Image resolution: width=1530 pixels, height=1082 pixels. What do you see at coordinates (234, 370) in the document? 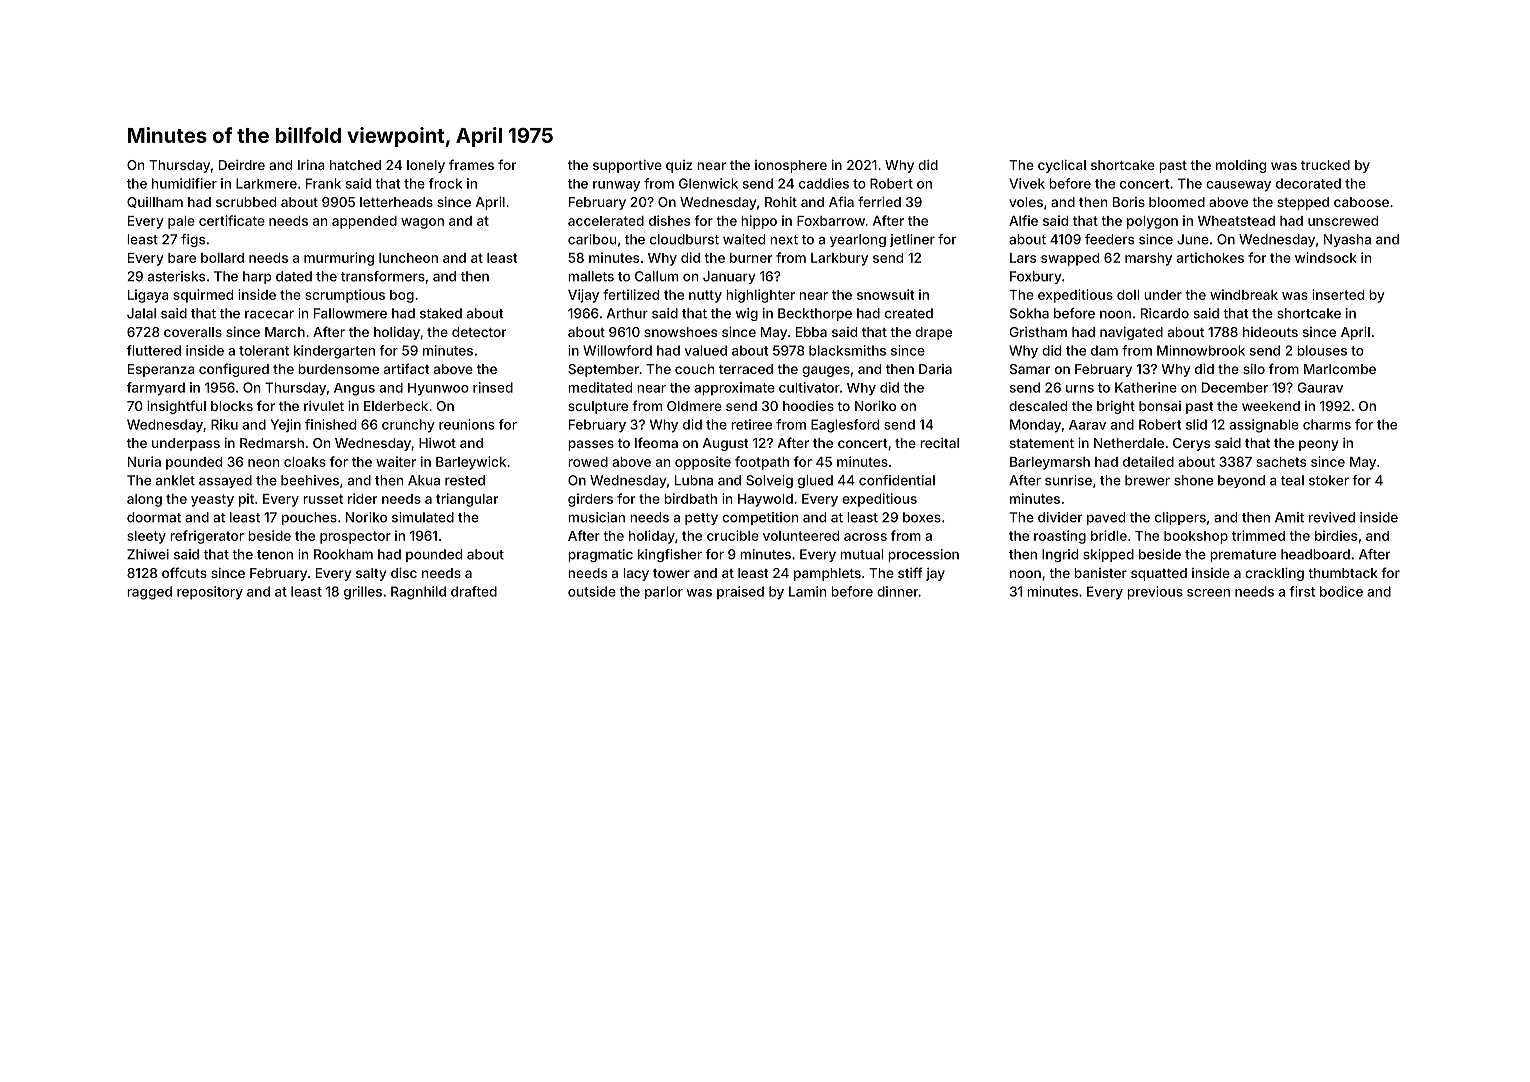
I see `configured` at bounding box center [234, 370].
